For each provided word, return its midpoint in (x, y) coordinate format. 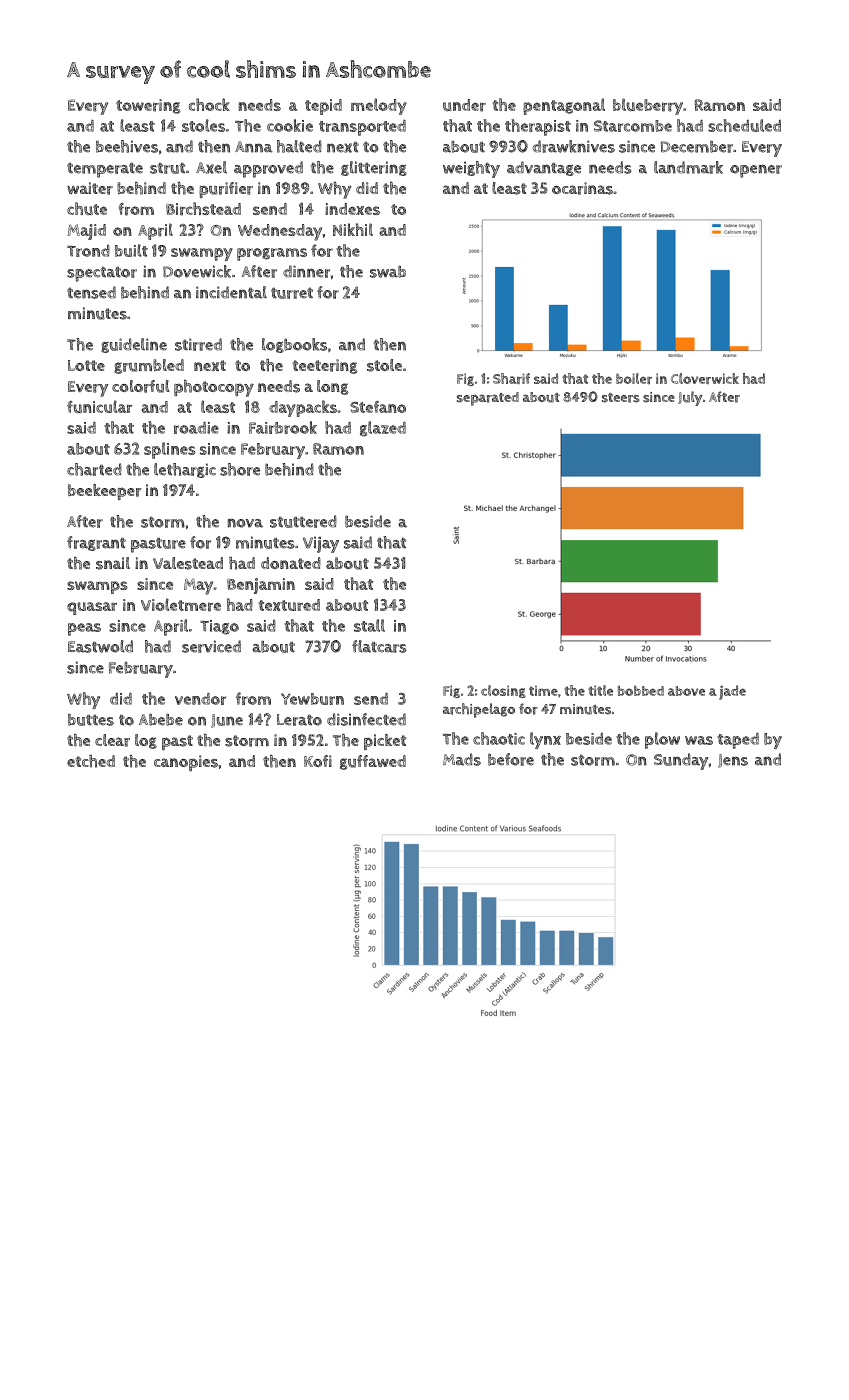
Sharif (511, 378)
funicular (99, 407)
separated (488, 399)
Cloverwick (705, 378)
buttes (91, 720)
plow (662, 740)
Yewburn (312, 699)
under (464, 105)
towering (148, 106)
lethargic (185, 470)
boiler (634, 378)
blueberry (648, 106)
